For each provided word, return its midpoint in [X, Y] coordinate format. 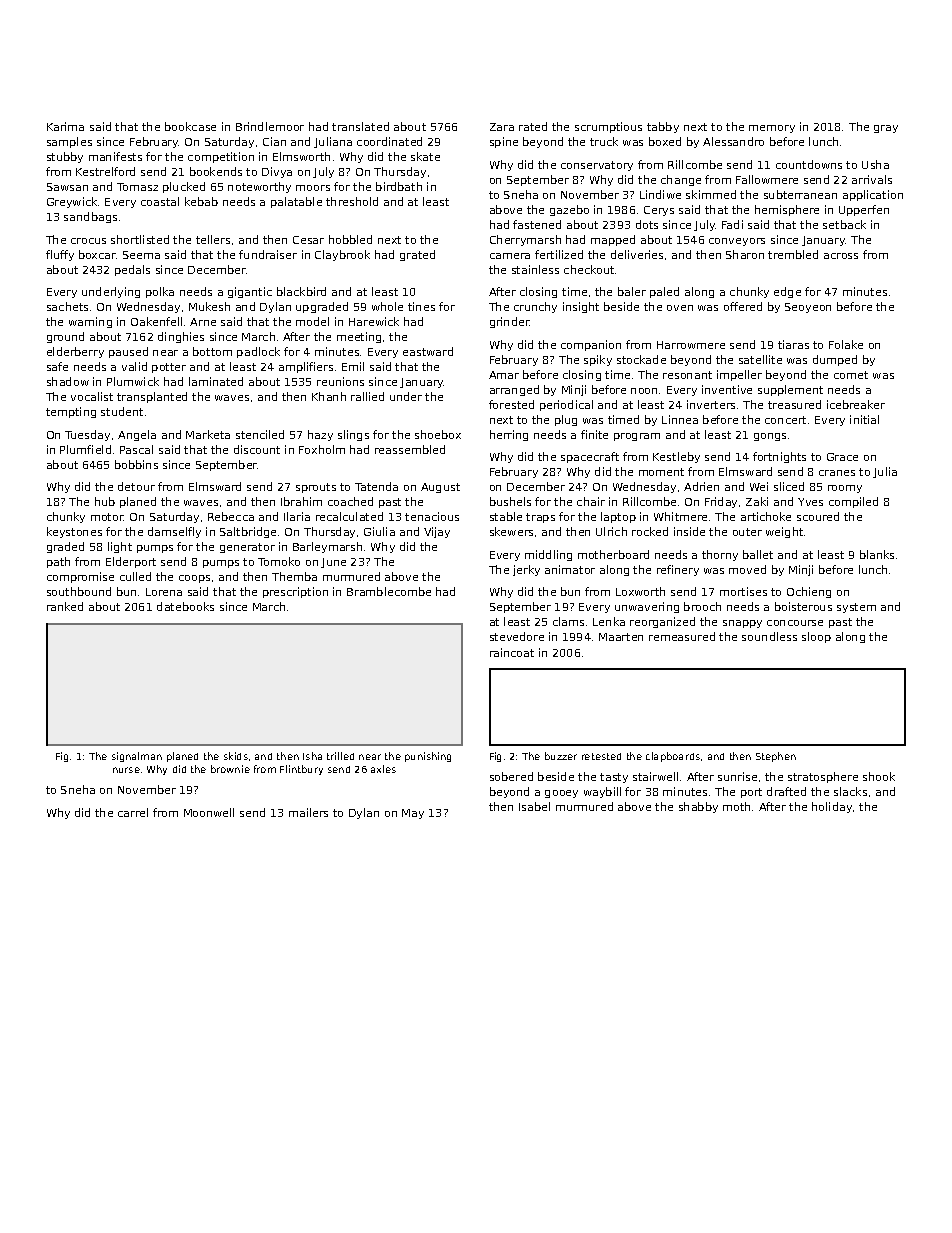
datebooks [185, 606]
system [856, 608]
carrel [133, 812]
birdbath [399, 186]
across [841, 256]
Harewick [374, 321]
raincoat [512, 652]
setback [844, 224]
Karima [65, 126]
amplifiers [306, 367]
